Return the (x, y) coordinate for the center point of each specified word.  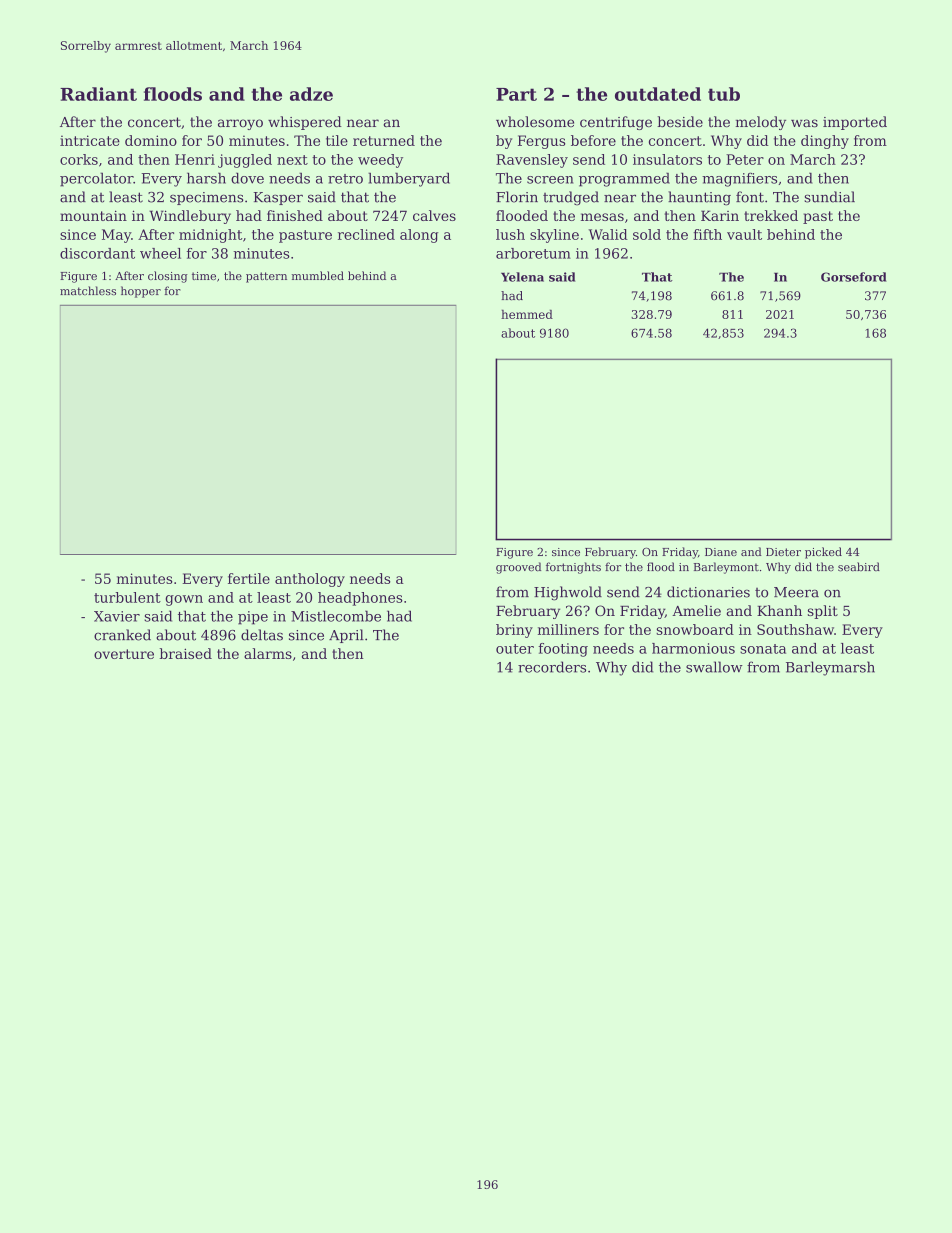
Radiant (98, 94)
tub (724, 94)
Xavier (117, 616)
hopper (141, 292)
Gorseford (854, 277)
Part (516, 94)
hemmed (527, 314)
